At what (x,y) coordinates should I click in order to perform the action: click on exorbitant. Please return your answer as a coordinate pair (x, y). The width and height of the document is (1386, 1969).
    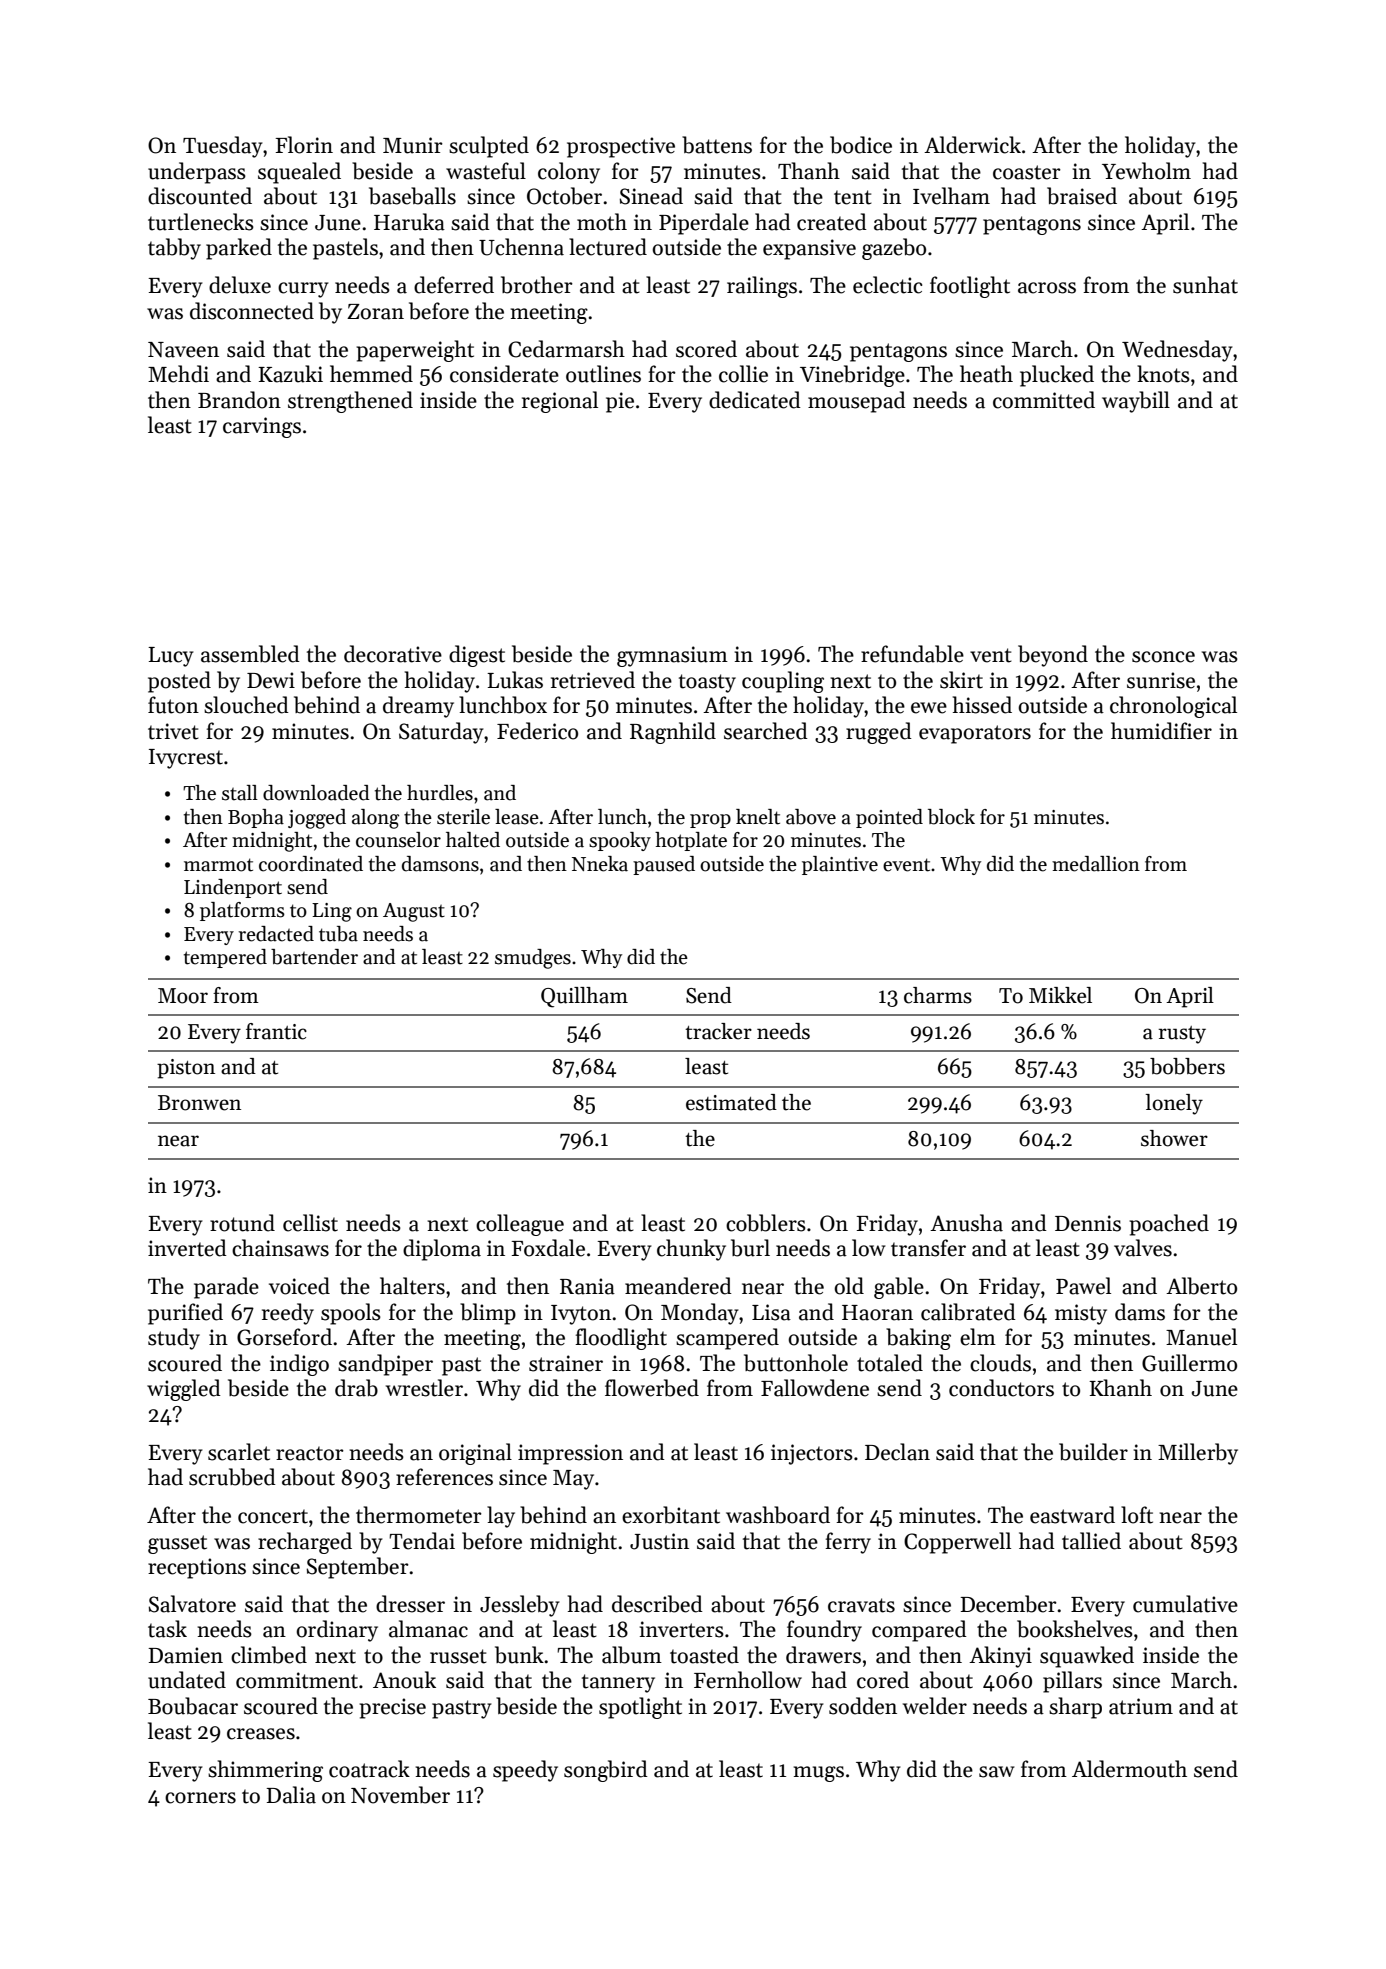
    Looking at the image, I should click on (671, 1515).
